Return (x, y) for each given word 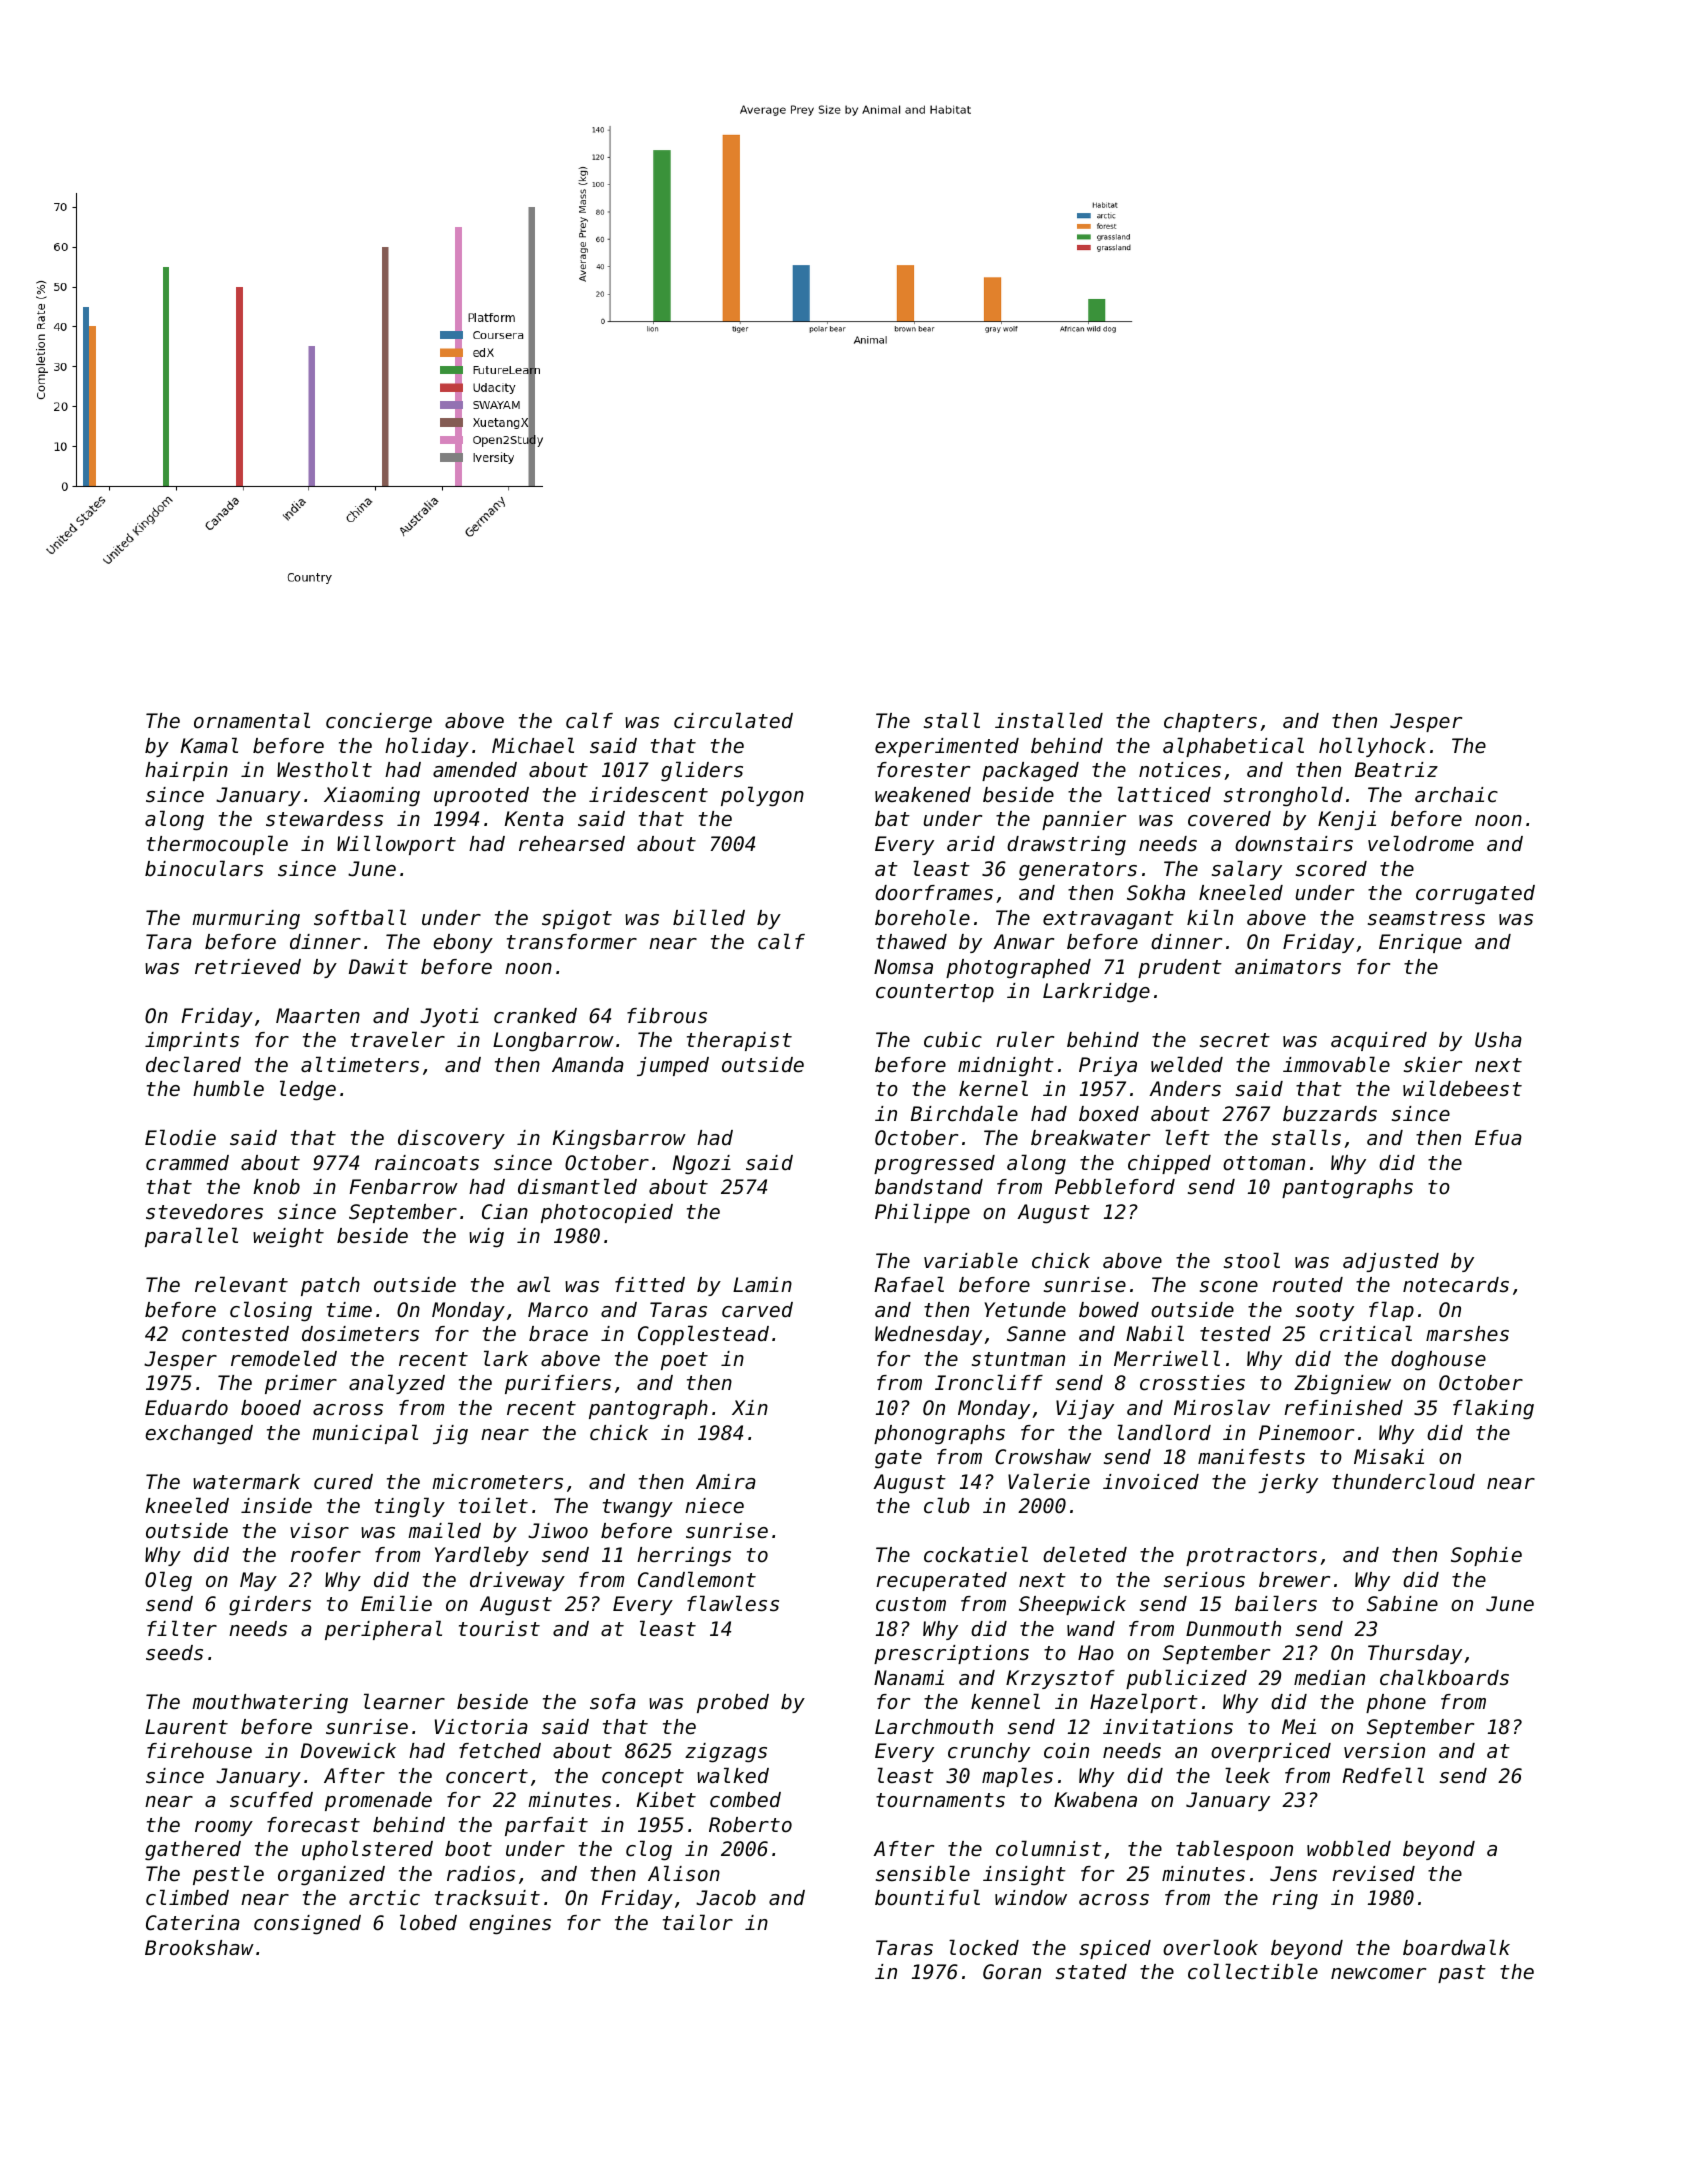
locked (984, 1947)
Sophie (1486, 1556)
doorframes (934, 893)
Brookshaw (199, 1948)
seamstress (1426, 918)
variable (971, 1260)
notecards (1456, 1285)
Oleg (168, 1581)
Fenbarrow (404, 1187)
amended (475, 769)
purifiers (558, 1384)
